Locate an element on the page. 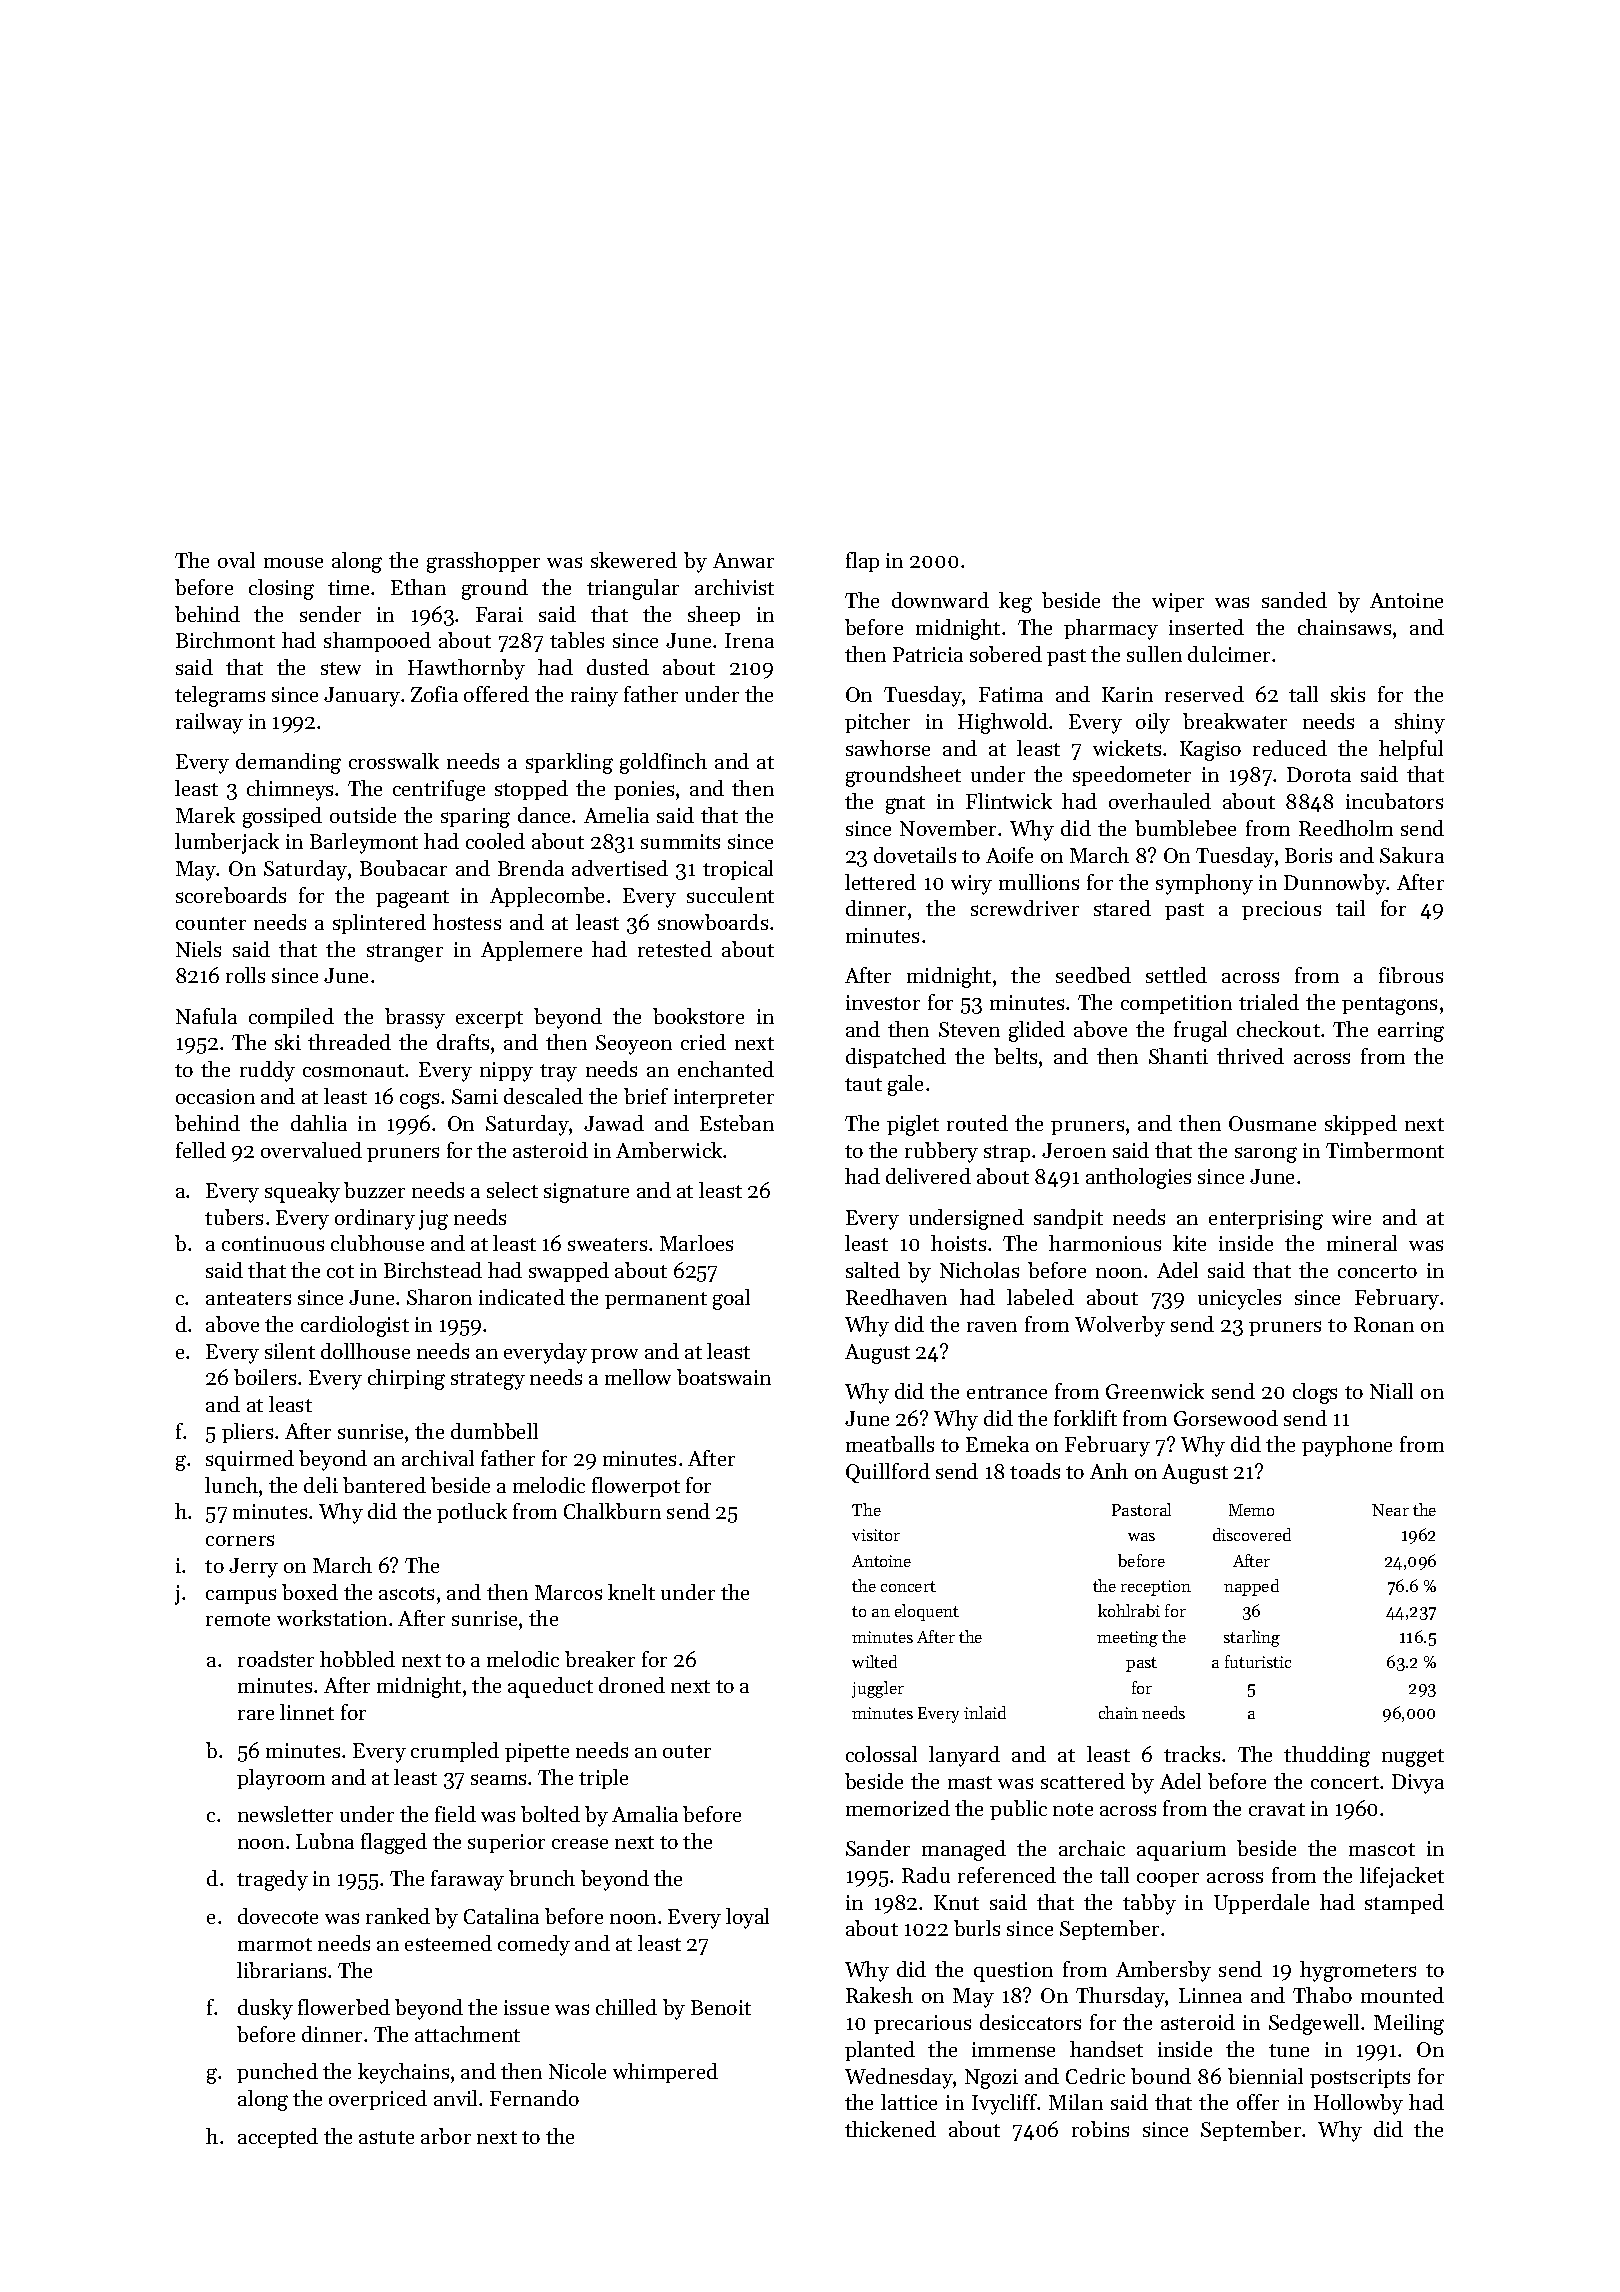  potluck is located at coordinates (472, 1513).
